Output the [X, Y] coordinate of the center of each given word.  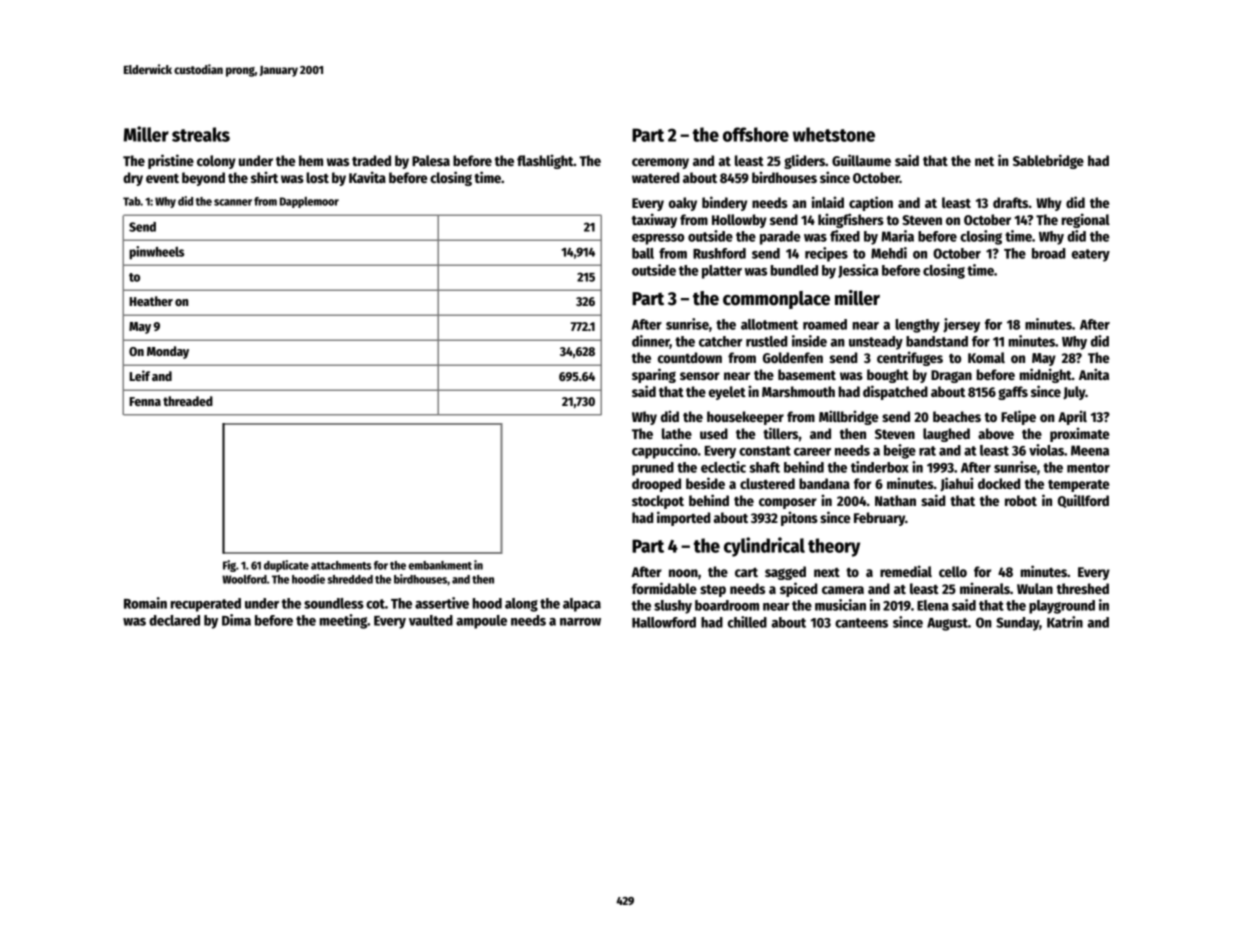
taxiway [654, 220]
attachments [341, 565]
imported [683, 518]
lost [317, 177]
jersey [961, 325]
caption [871, 203]
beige [900, 451]
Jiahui [956, 484]
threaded [188, 401]
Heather [151, 301]
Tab [132, 201]
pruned [653, 469]
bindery [724, 203]
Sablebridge [1048, 161]
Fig [229, 566]
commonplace [776, 300]
